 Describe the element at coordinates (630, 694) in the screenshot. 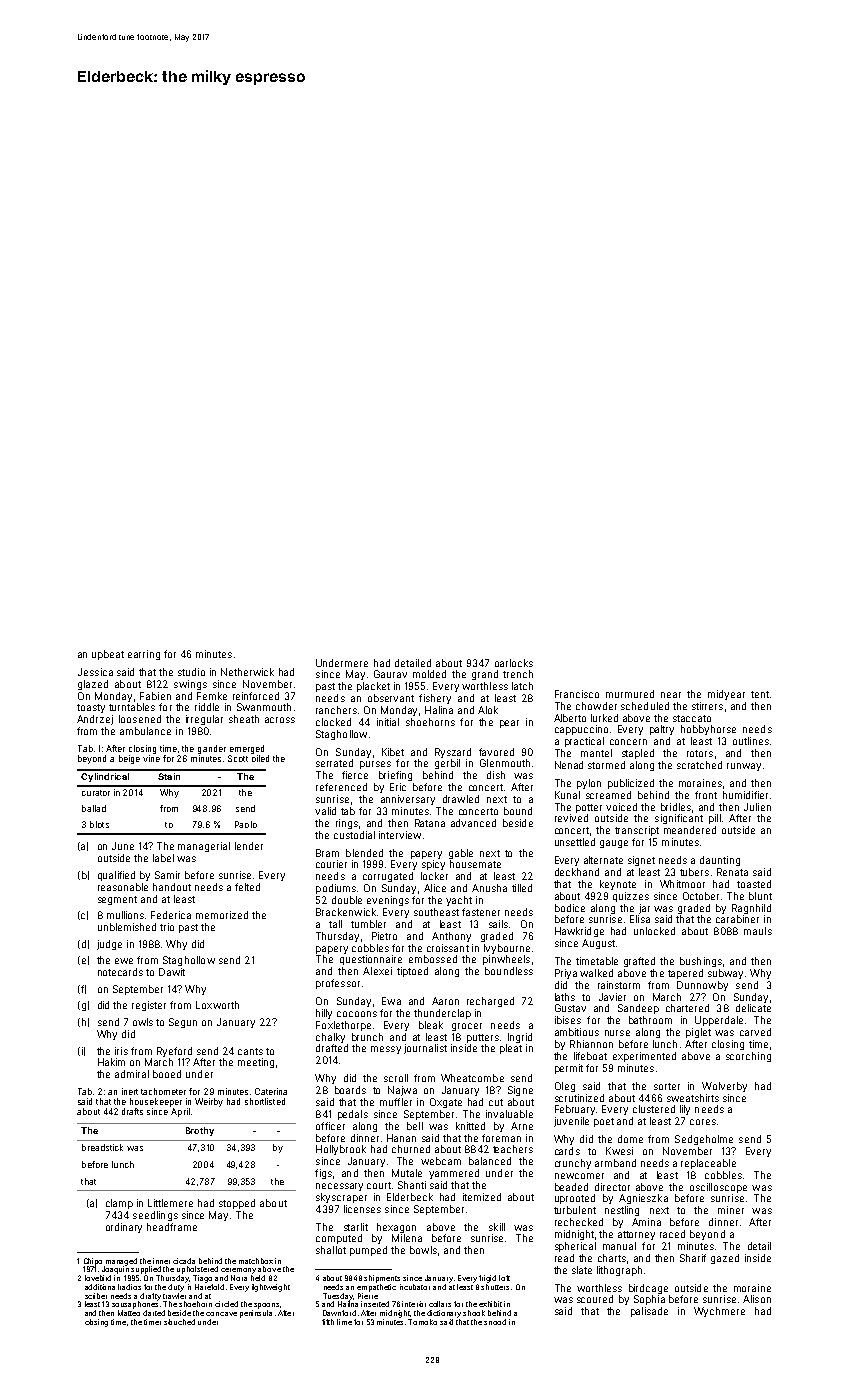

I see `murmured` at that location.
